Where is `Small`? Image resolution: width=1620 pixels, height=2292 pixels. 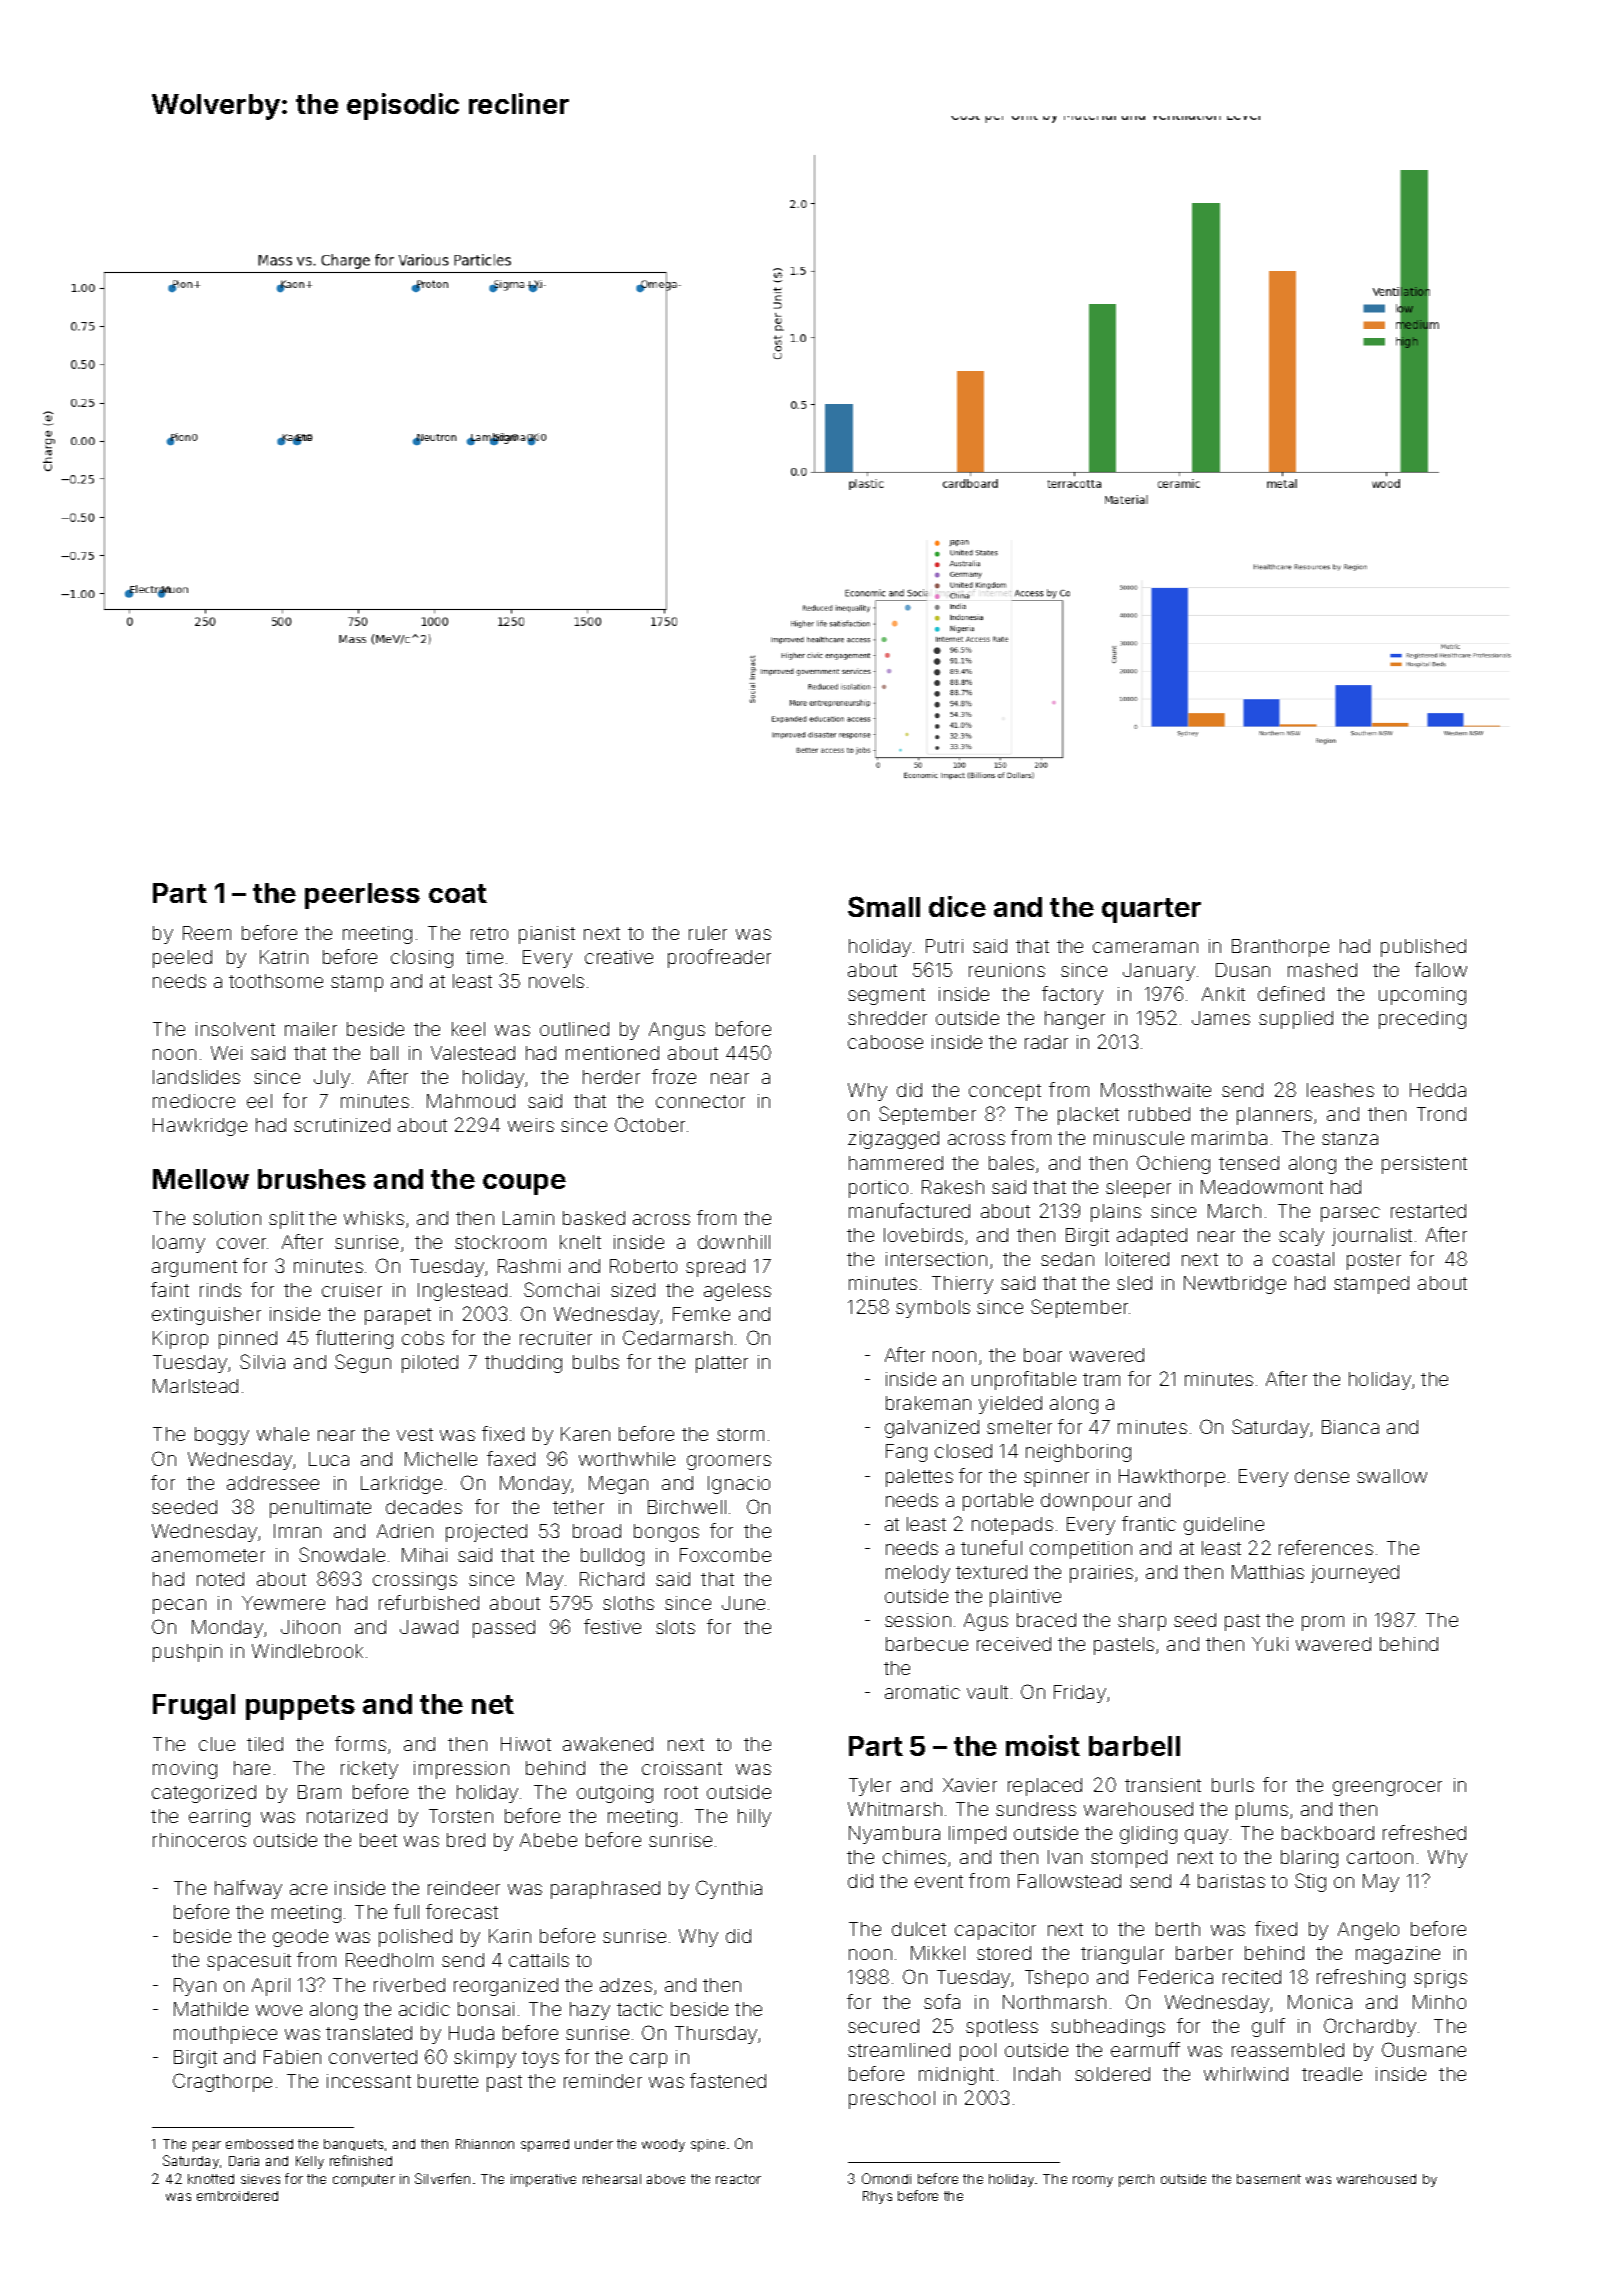 Small is located at coordinates (884, 906).
